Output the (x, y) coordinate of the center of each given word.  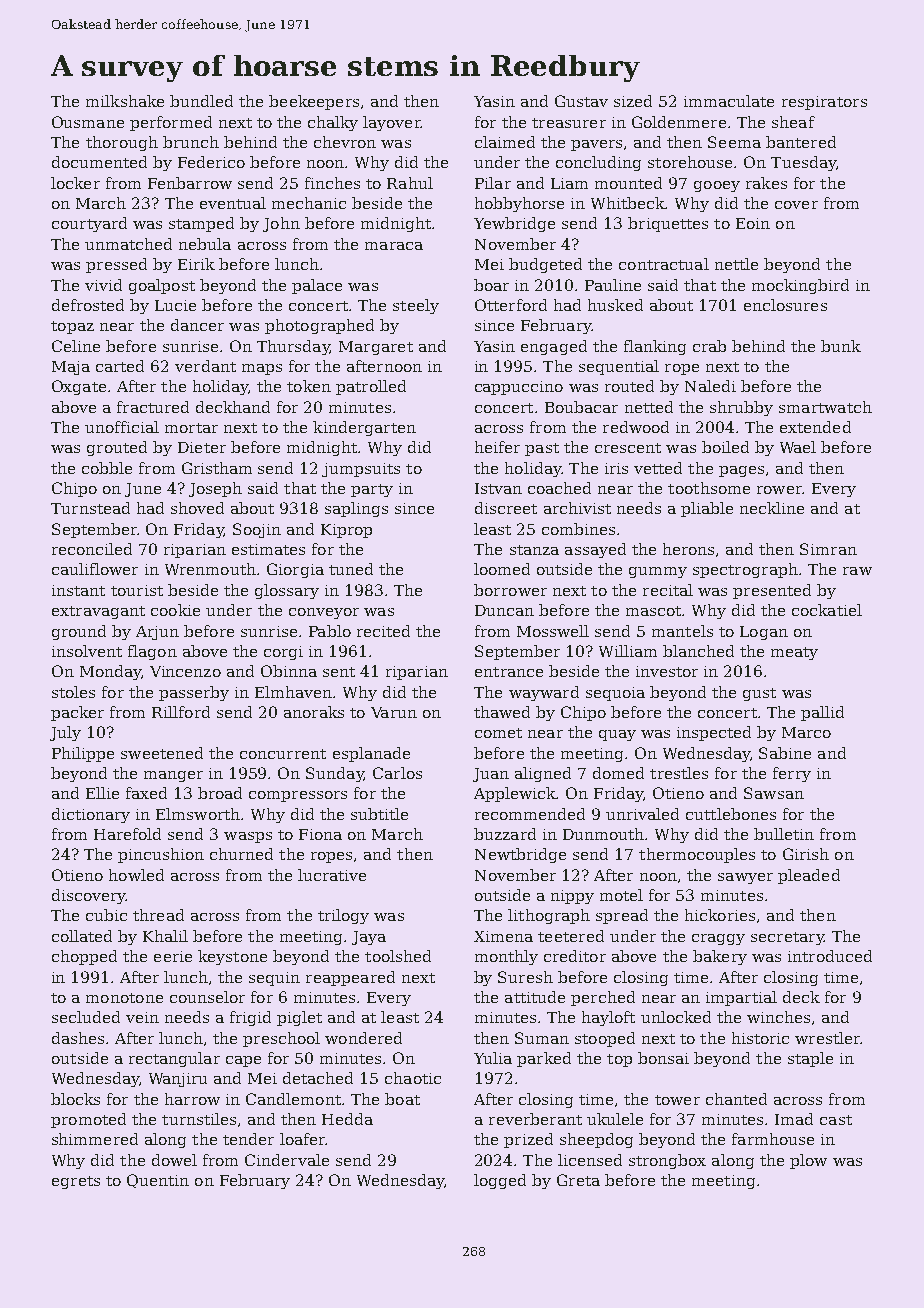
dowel (174, 1160)
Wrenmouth (210, 569)
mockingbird (800, 286)
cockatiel (827, 610)
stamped (201, 224)
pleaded (809, 876)
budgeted (545, 265)
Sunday (335, 774)
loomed (502, 569)
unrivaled (642, 814)
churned (241, 854)
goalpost (162, 286)
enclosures (785, 305)
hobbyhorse (519, 204)
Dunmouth (603, 834)
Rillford (181, 712)
